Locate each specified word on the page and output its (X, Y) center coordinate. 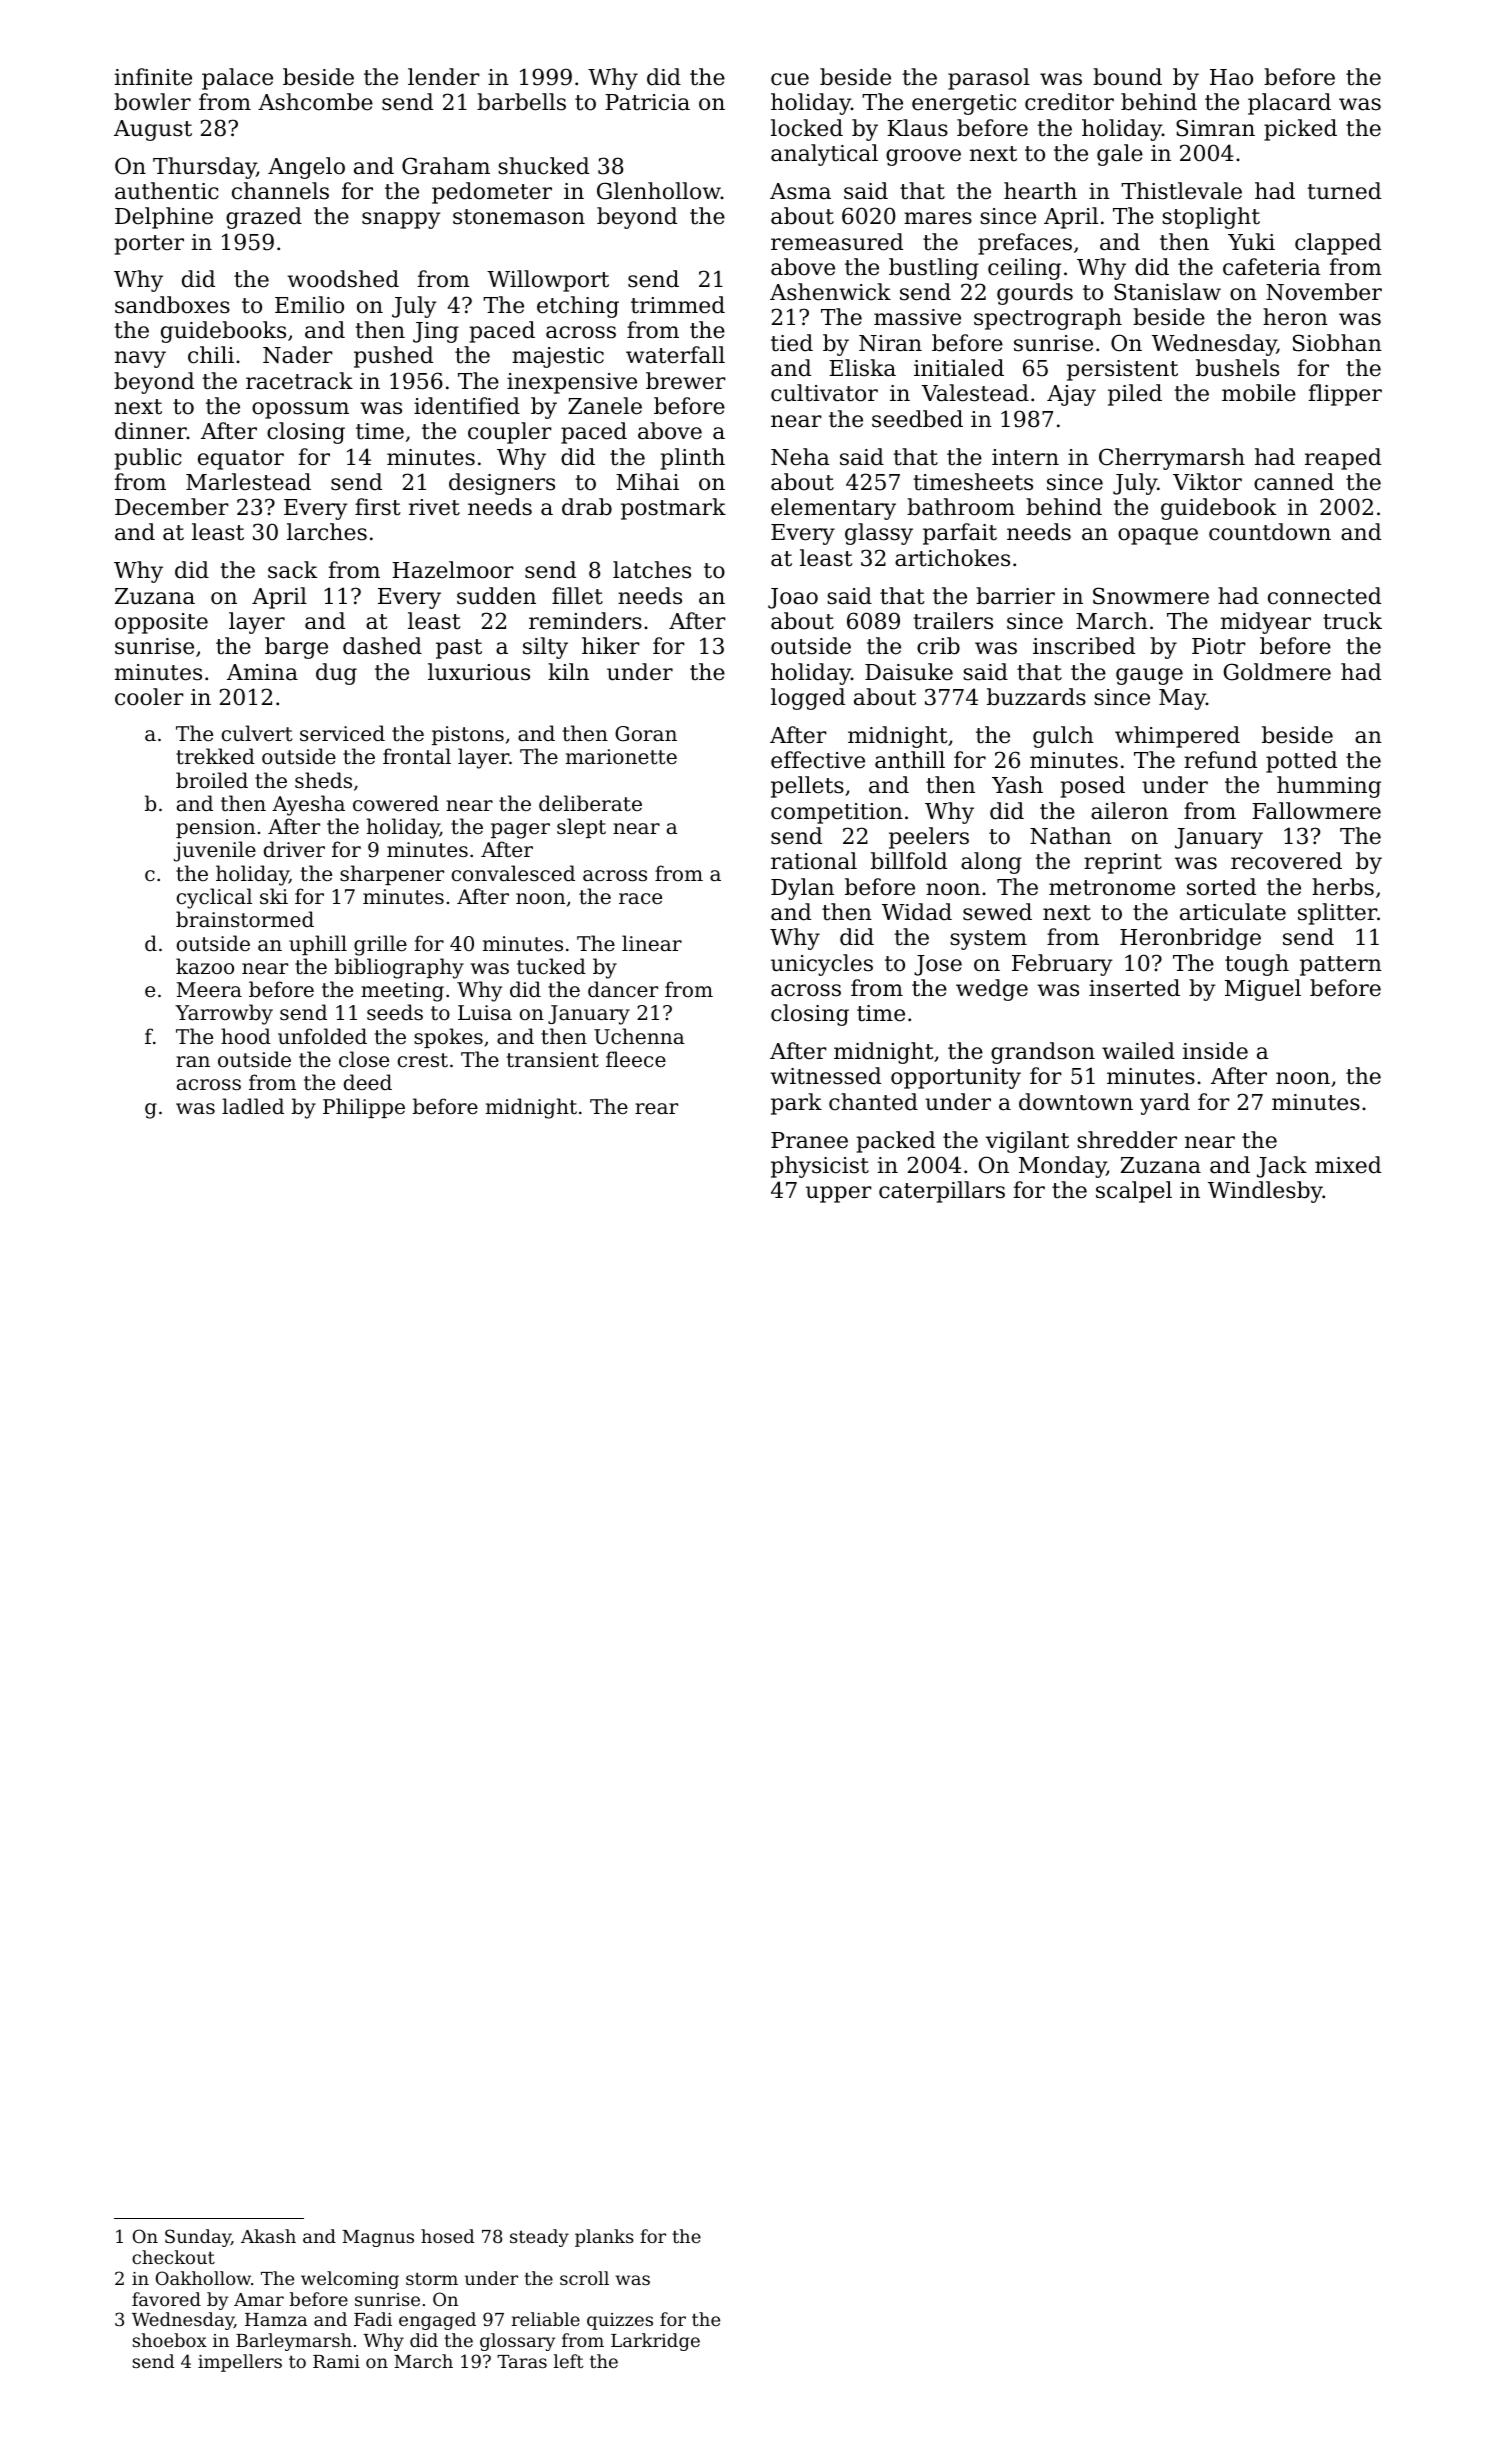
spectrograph (1048, 319)
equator (241, 460)
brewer (686, 381)
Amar (259, 2299)
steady (539, 2238)
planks (604, 2238)
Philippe (364, 1108)
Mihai (647, 482)
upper (839, 1194)
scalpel (1134, 1192)
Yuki (1251, 242)
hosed (448, 2236)
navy (140, 359)
